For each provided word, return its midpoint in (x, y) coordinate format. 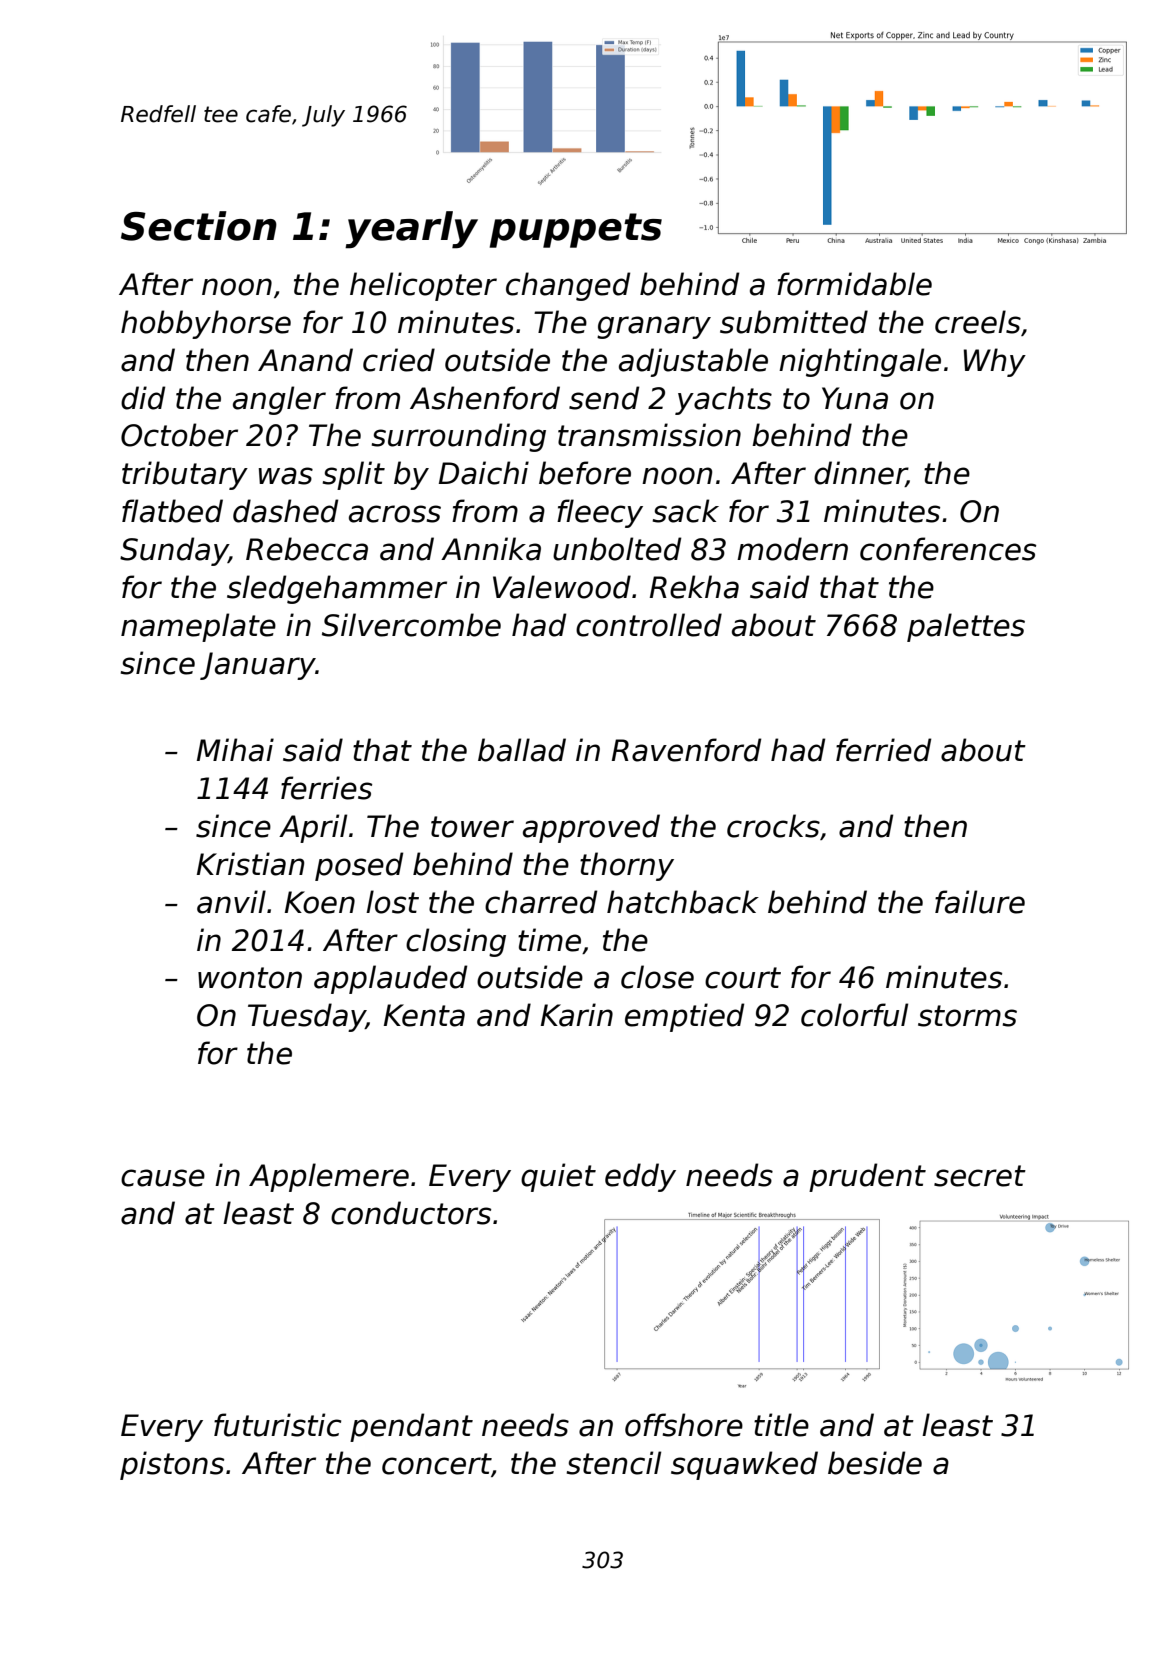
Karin (577, 1015)
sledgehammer (337, 589)
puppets (576, 230)
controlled (649, 625)
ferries (326, 788)
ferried (883, 750)
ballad (522, 750)
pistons (172, 1465)
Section (199, 226)
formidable (854, 284)
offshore (684, 1425)
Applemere (329, 1177)
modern (792, 549)
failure (980, 902)
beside (875, 1463)
